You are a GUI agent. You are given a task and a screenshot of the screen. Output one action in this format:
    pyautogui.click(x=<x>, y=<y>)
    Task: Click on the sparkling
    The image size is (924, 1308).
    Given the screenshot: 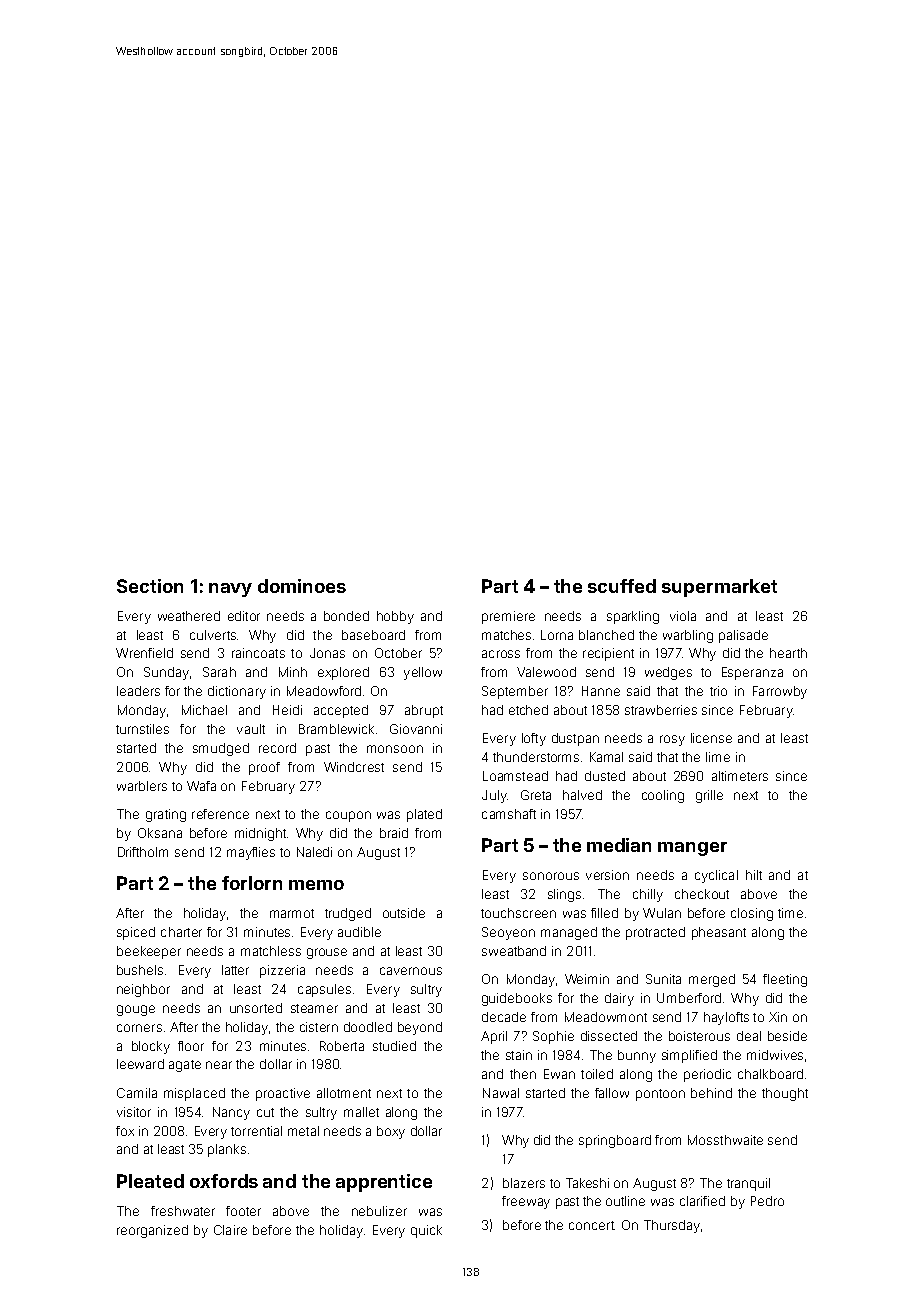 What is the action you would take?
    pyautogui.click(x=633, y=617)
